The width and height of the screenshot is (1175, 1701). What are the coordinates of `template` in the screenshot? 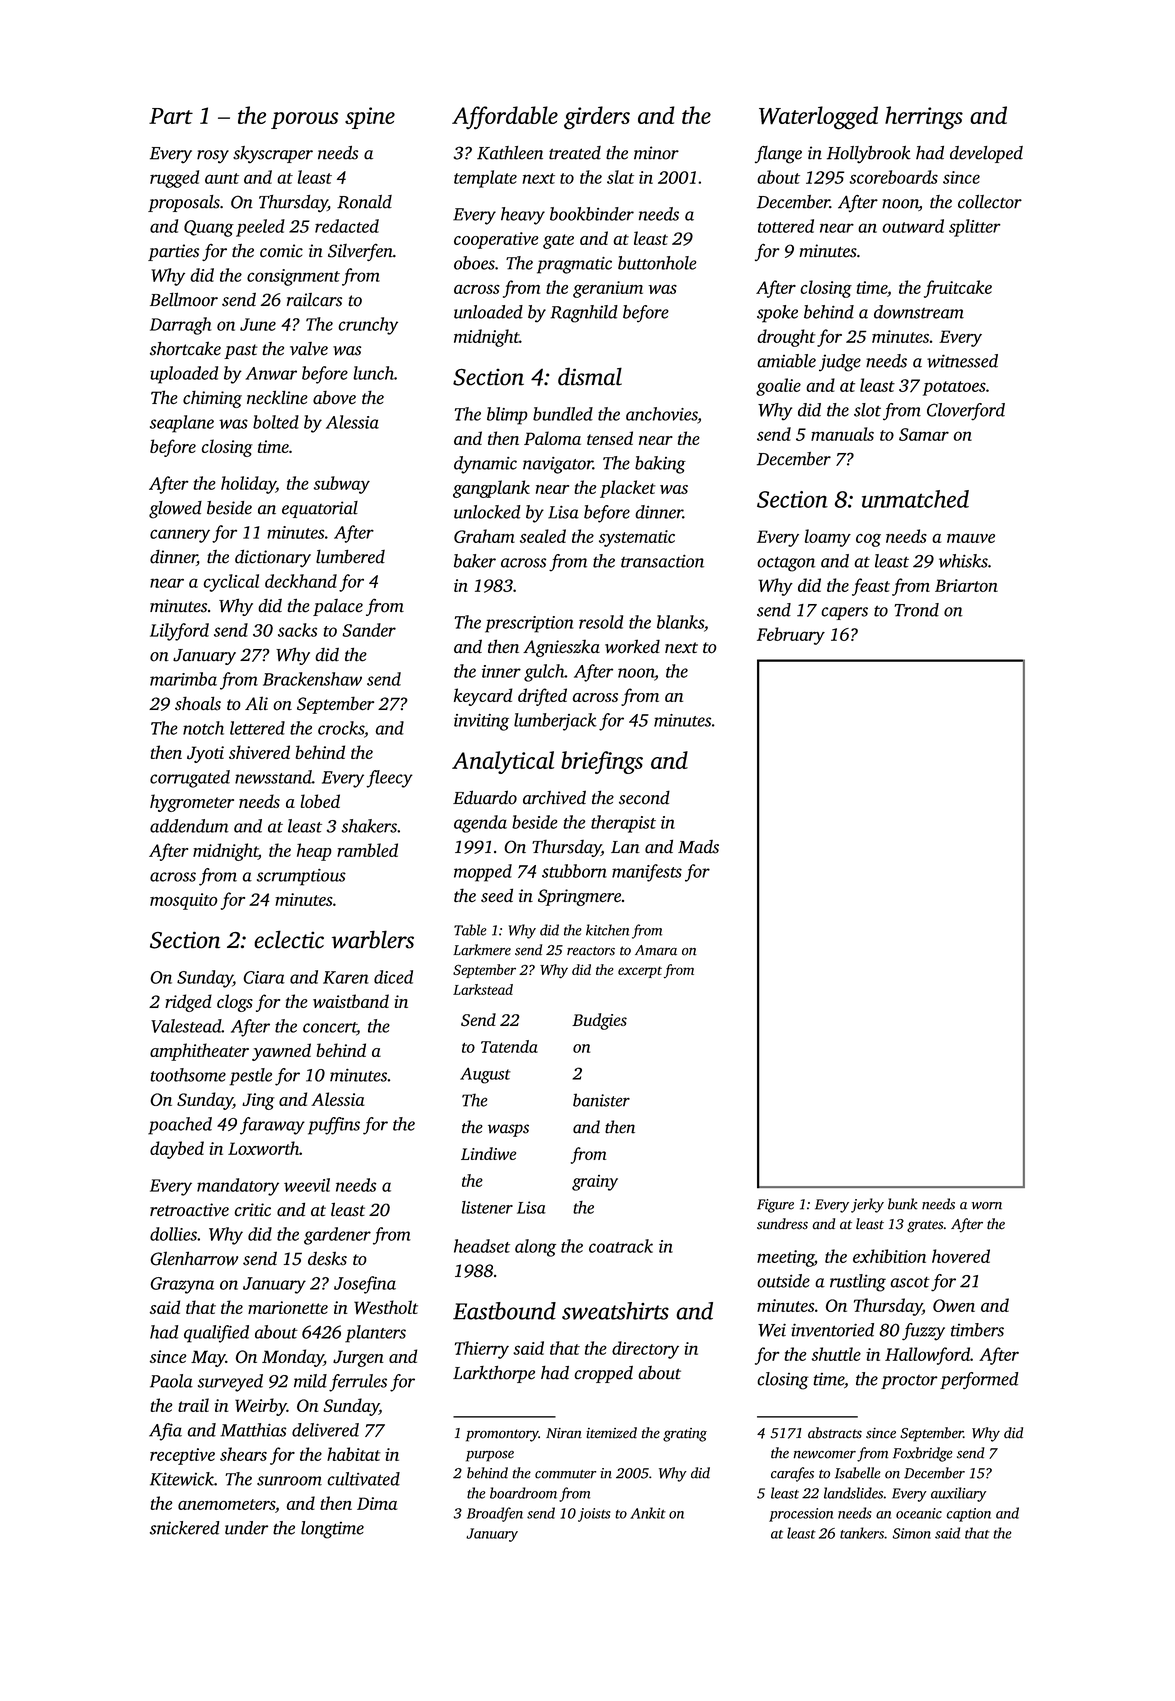 It's located at (485, 179).
